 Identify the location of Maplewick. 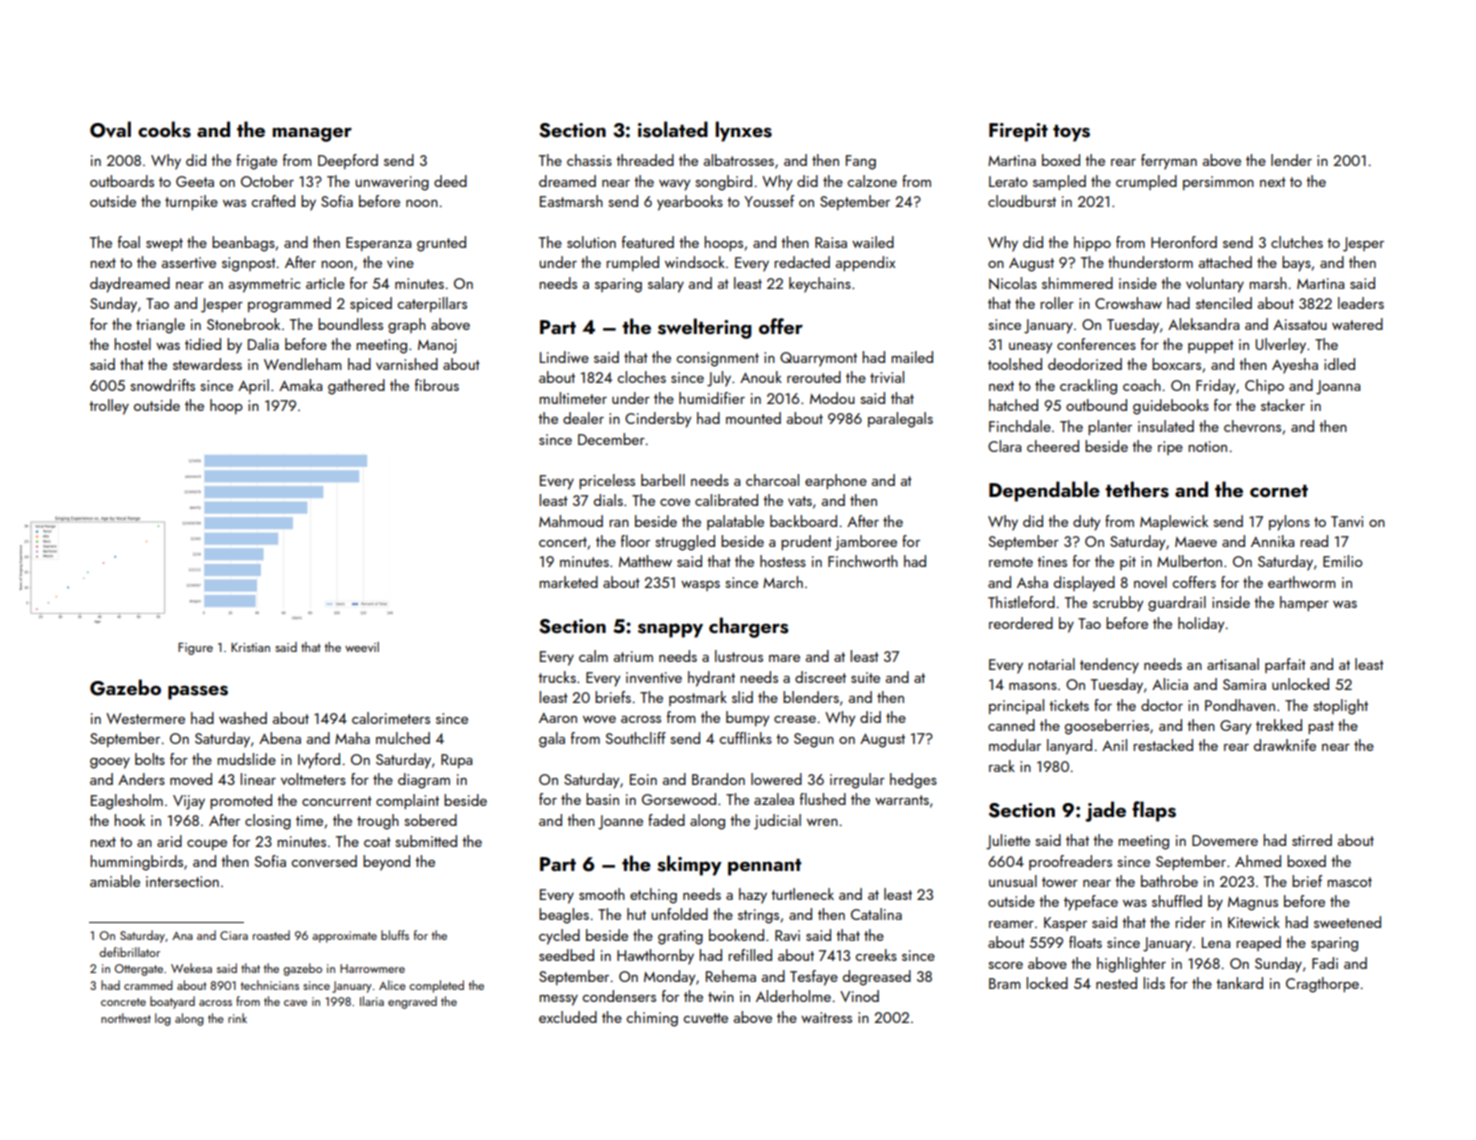
(1174, 522).
